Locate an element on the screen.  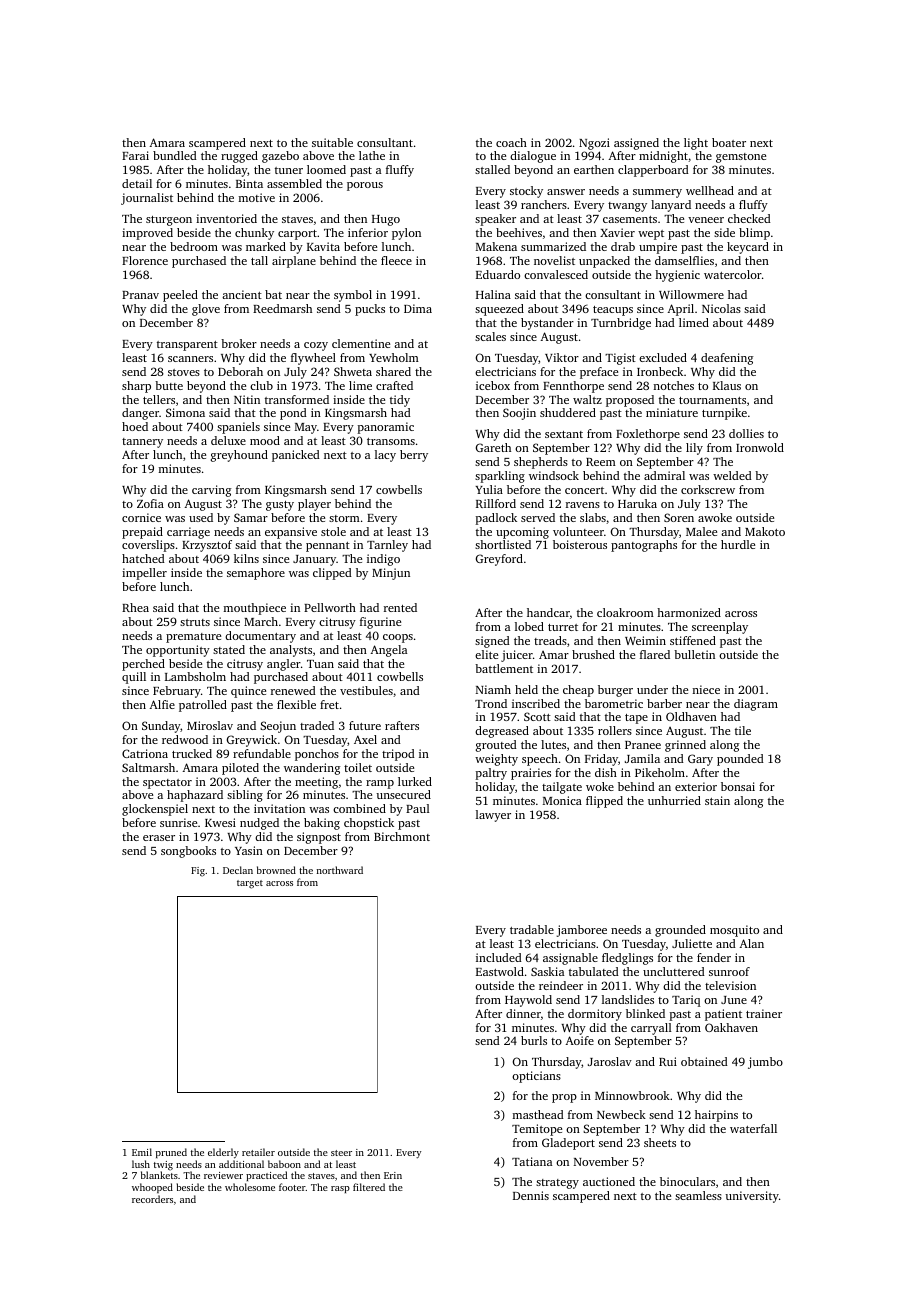
boater is located at coordinates (729, 142).
